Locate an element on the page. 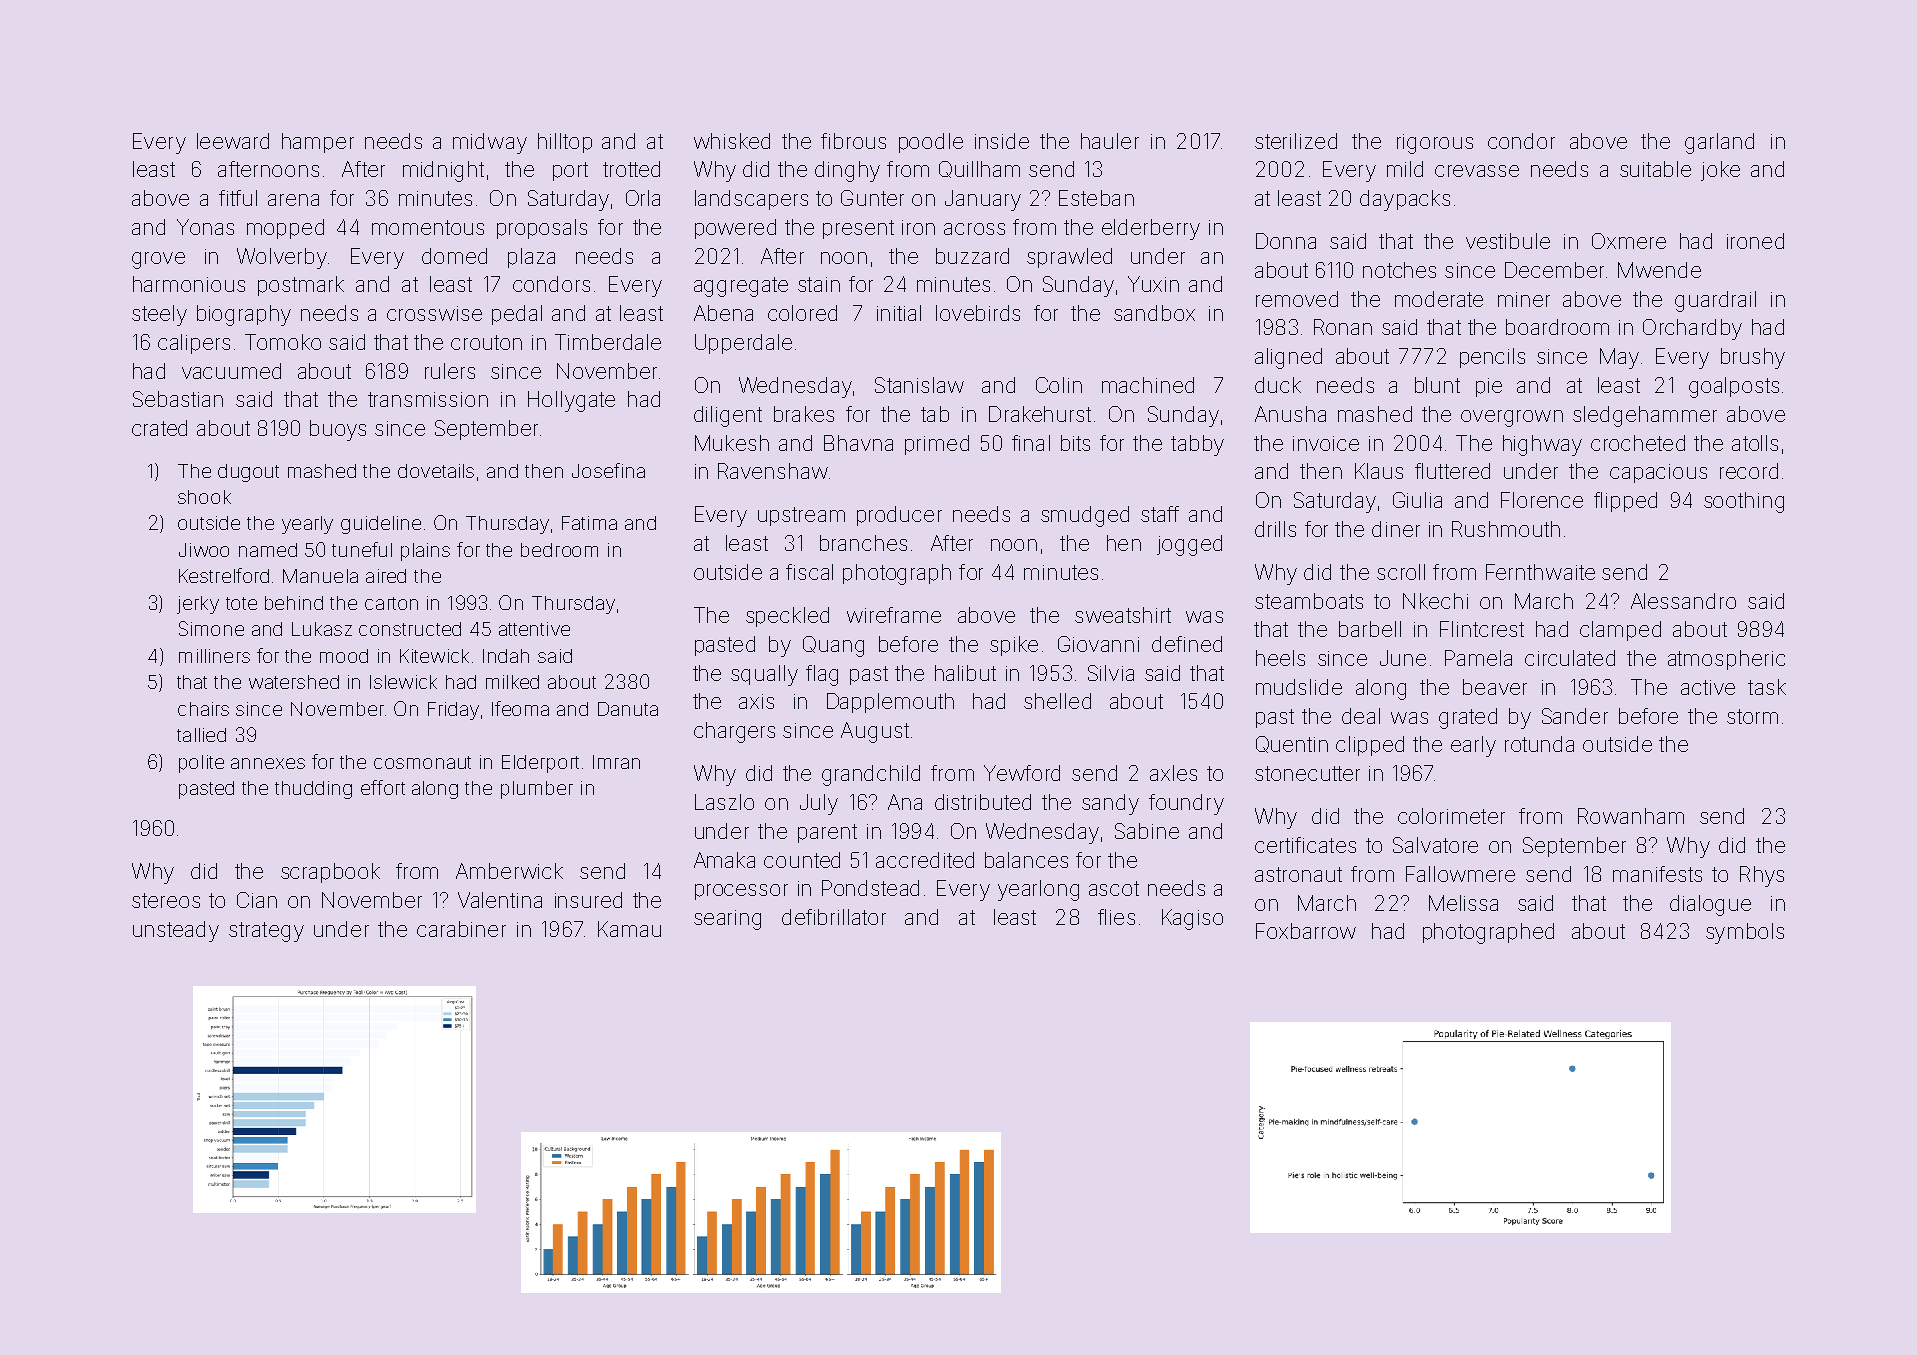 Image resolution: width=1917 pixels, height=1355 pixels. Kamau is located at coordinates (629, 929).
